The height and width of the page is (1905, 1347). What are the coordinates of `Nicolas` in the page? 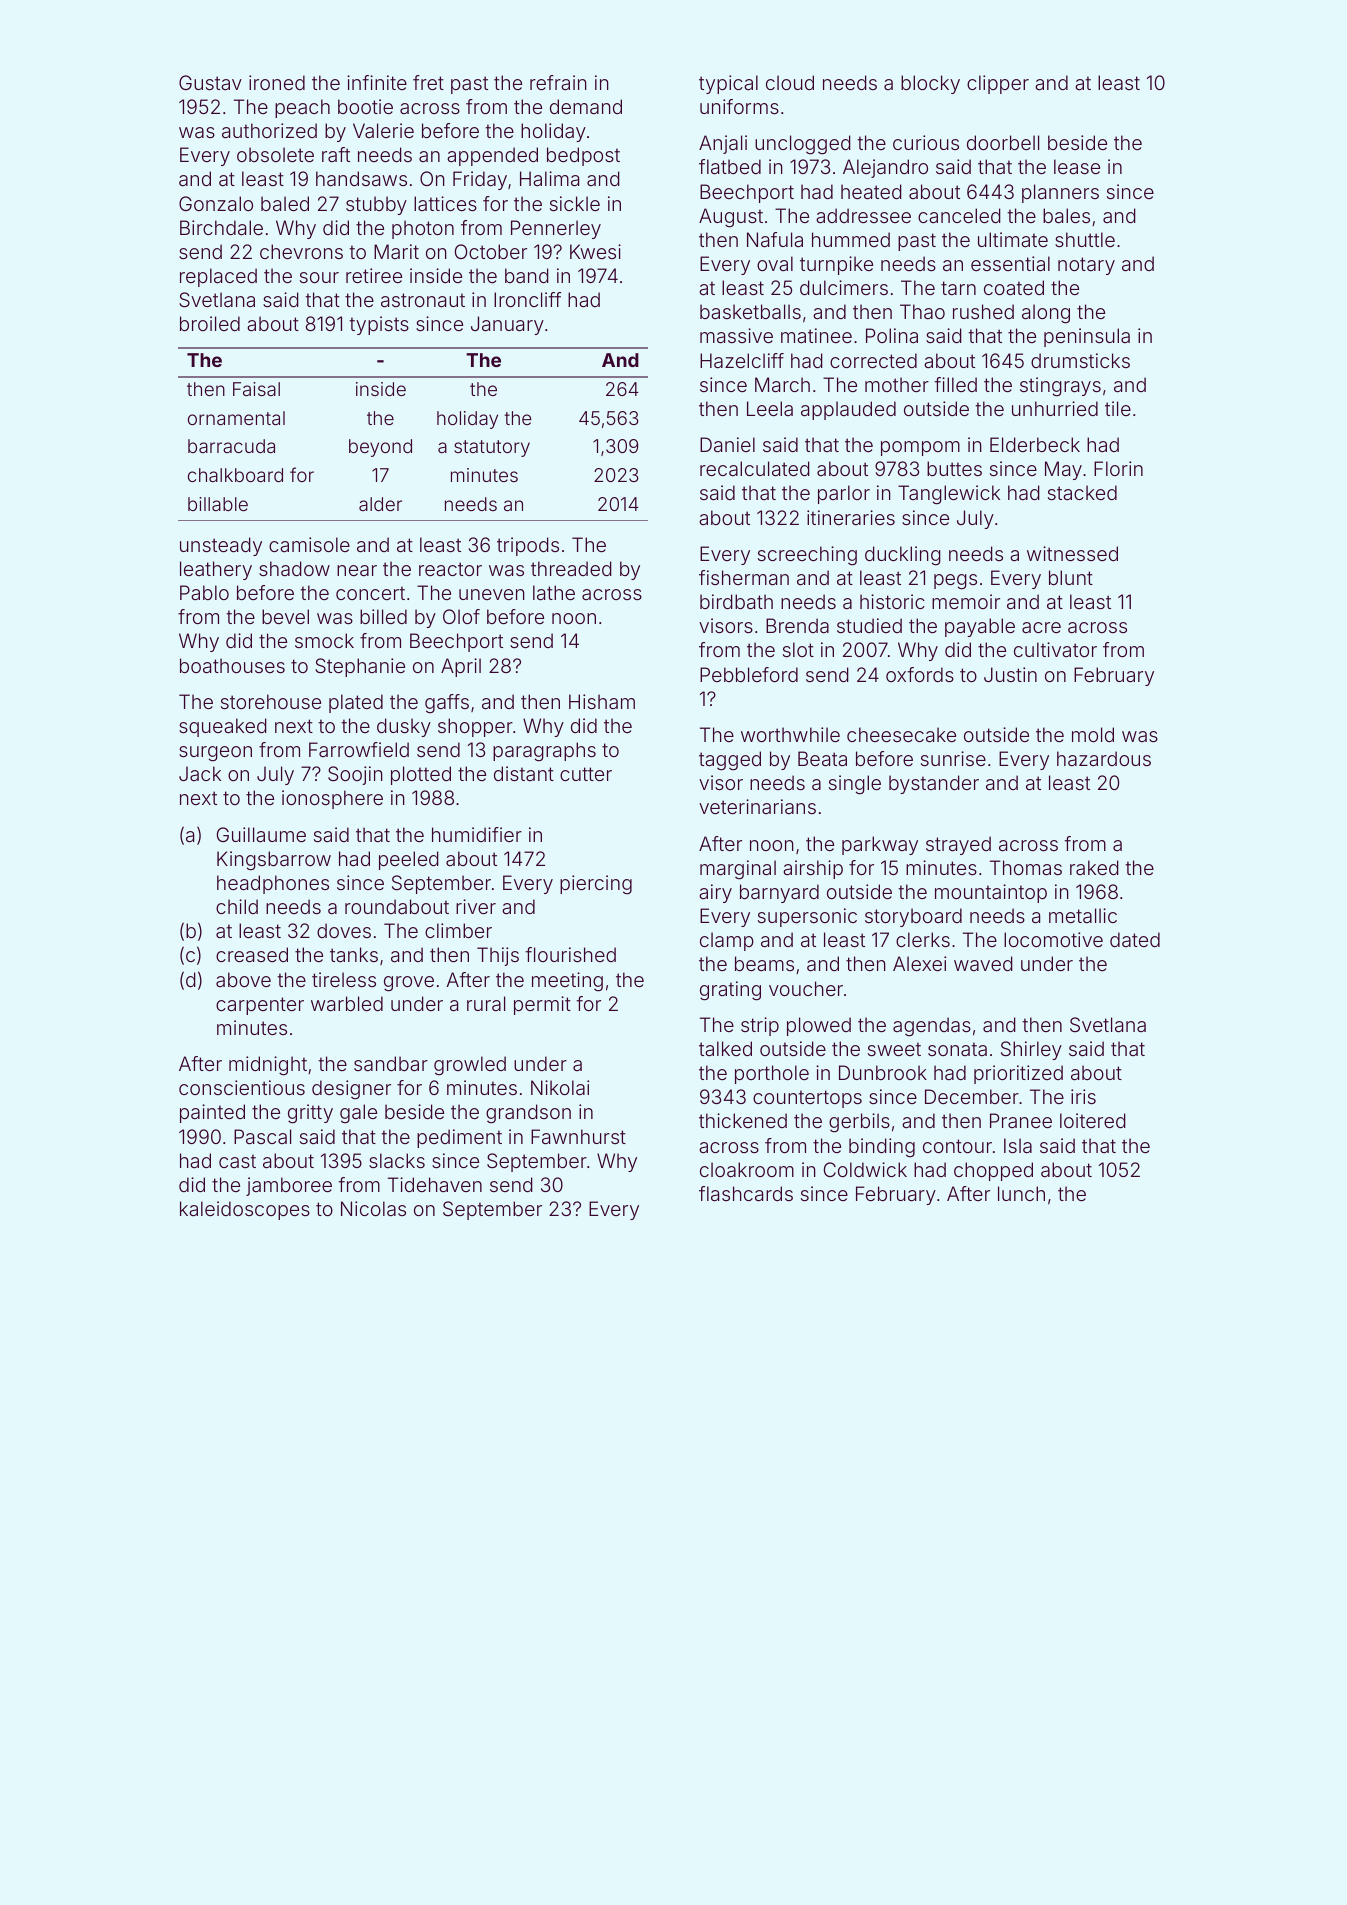 It's located at (373, 1208).
